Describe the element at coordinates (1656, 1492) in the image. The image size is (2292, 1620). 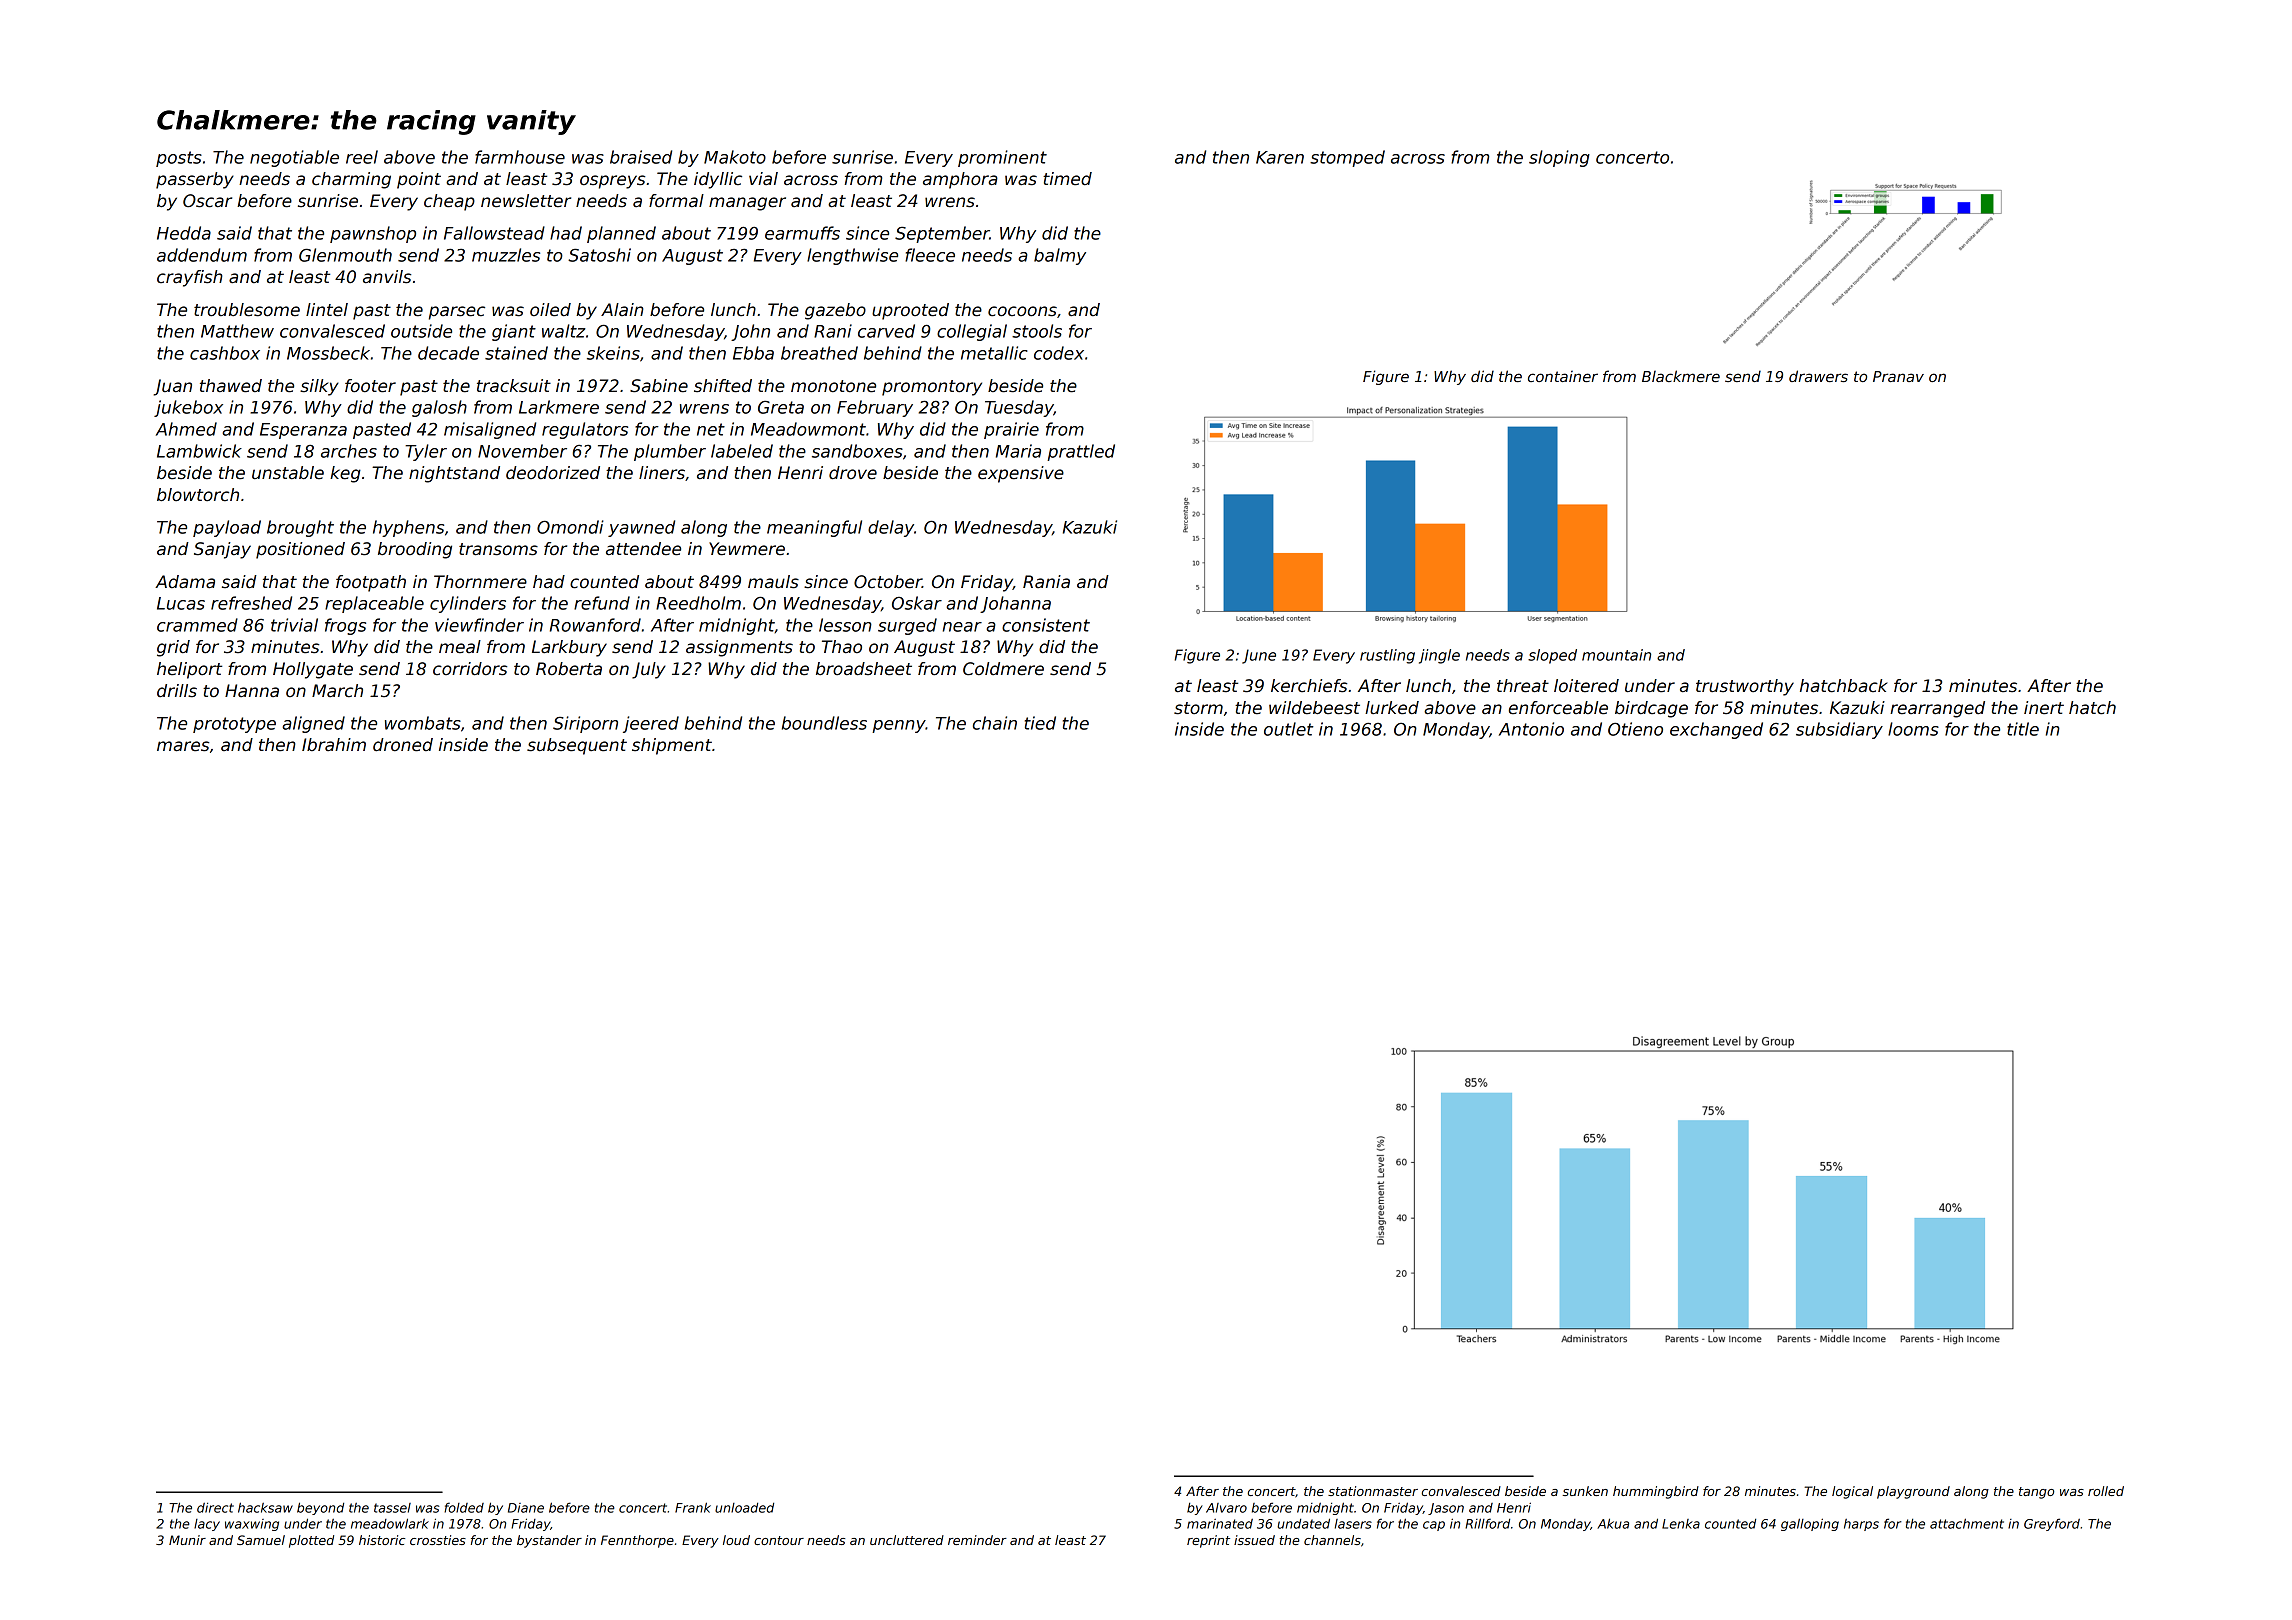
I see `hummingbird` at that location.
